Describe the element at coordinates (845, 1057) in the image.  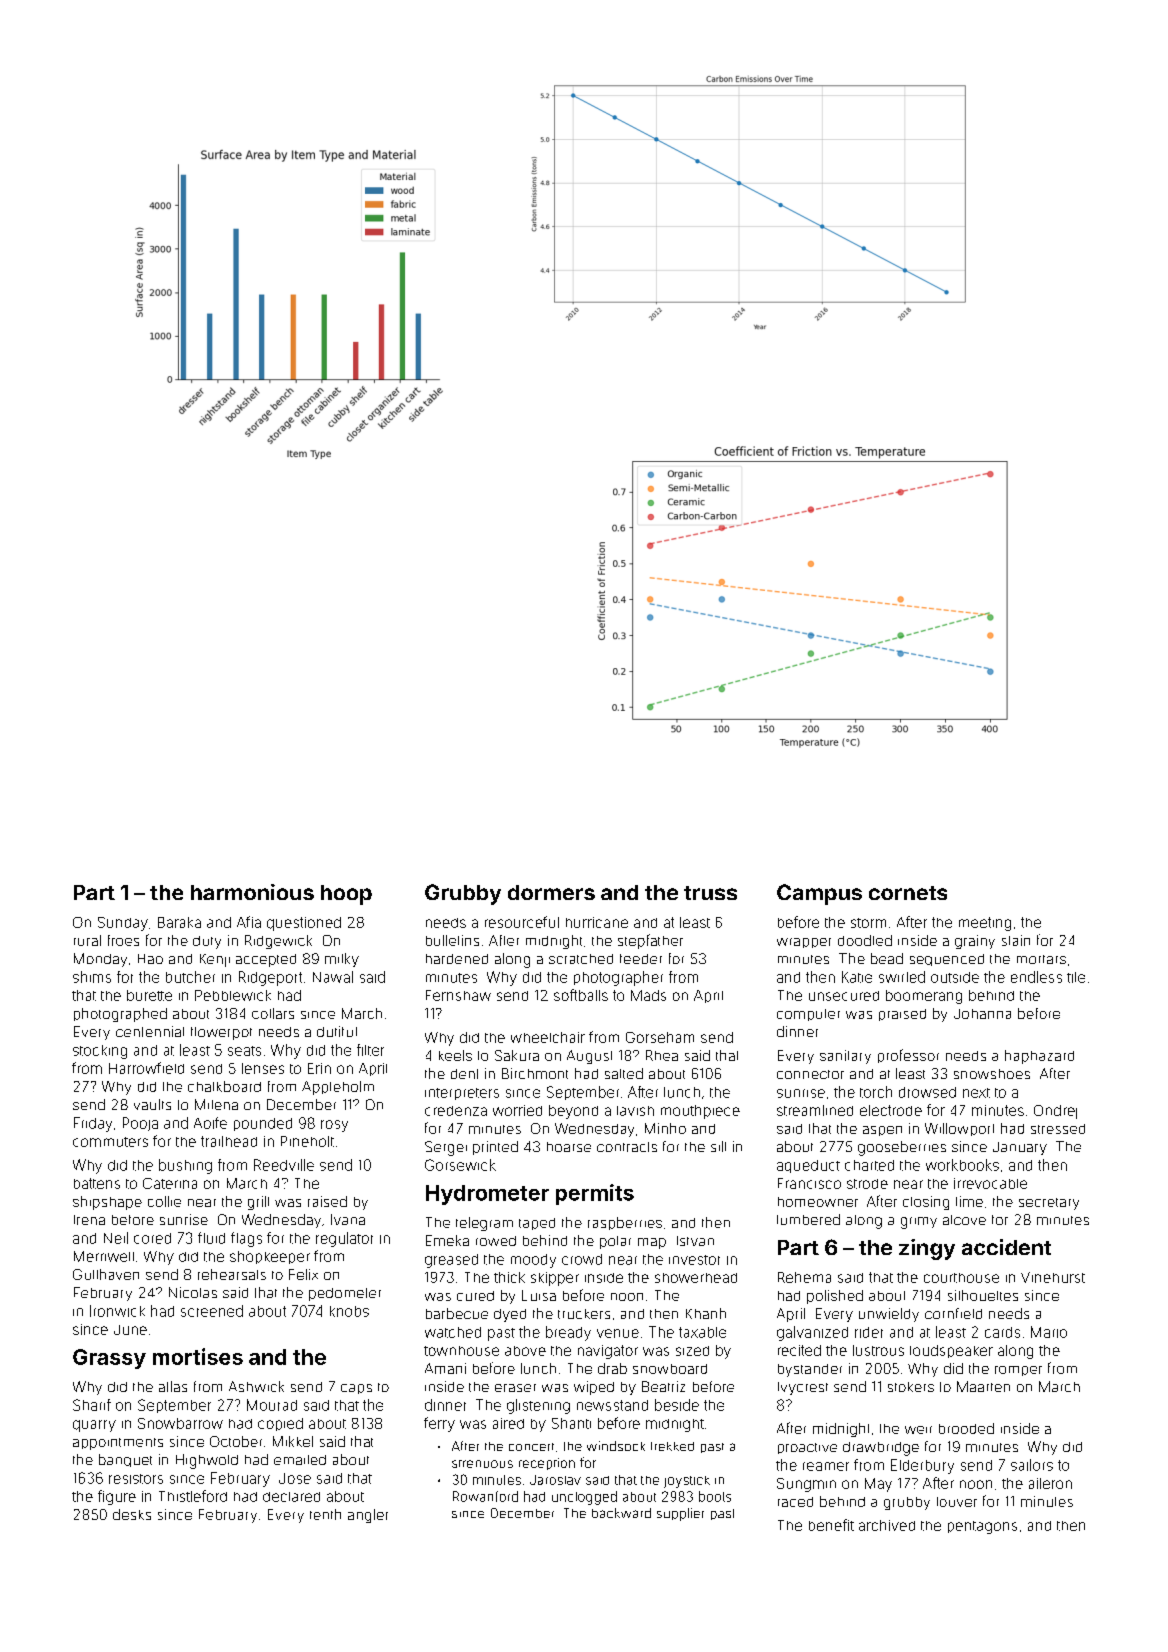
I see `sanitary` at that location.
